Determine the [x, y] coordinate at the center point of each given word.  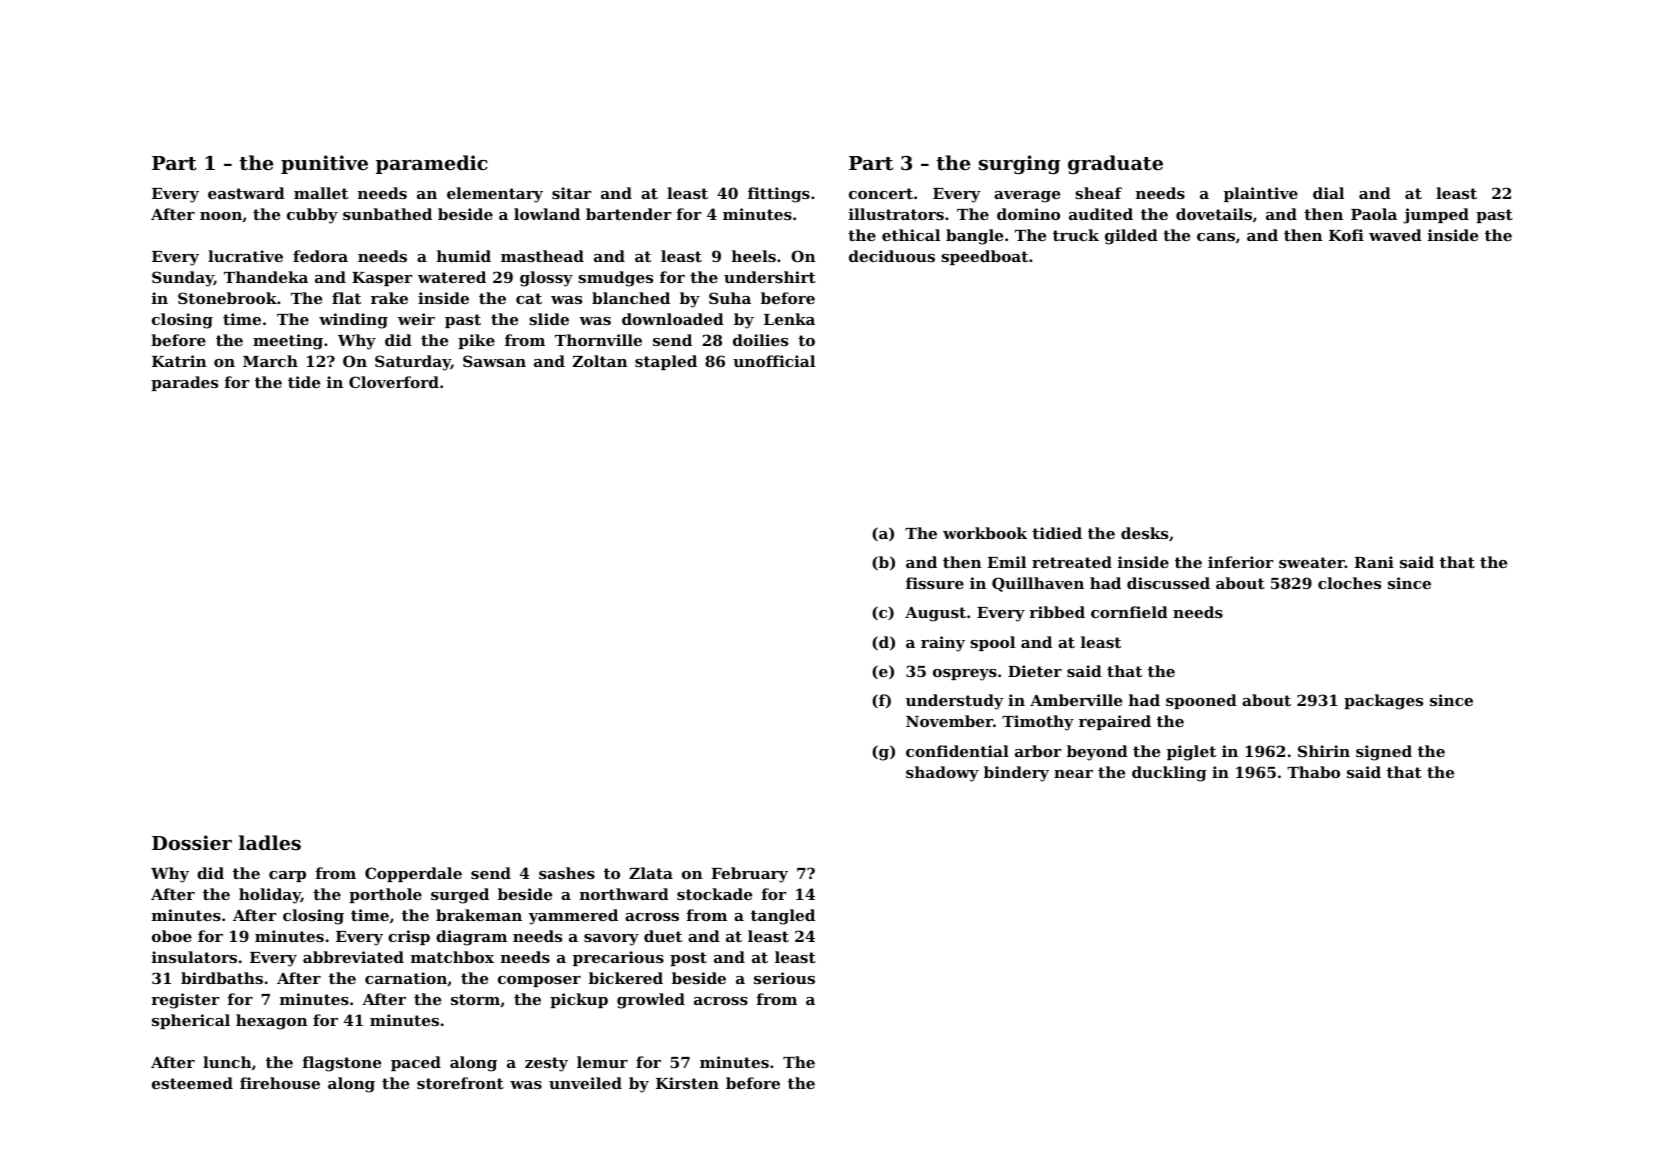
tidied [1057, 533]
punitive [324, 164]
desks [1144, 533]
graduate [1115, 164]
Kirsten [687, 1083]
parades [184, 383]
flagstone [342, 1064]
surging [1019, 164]
